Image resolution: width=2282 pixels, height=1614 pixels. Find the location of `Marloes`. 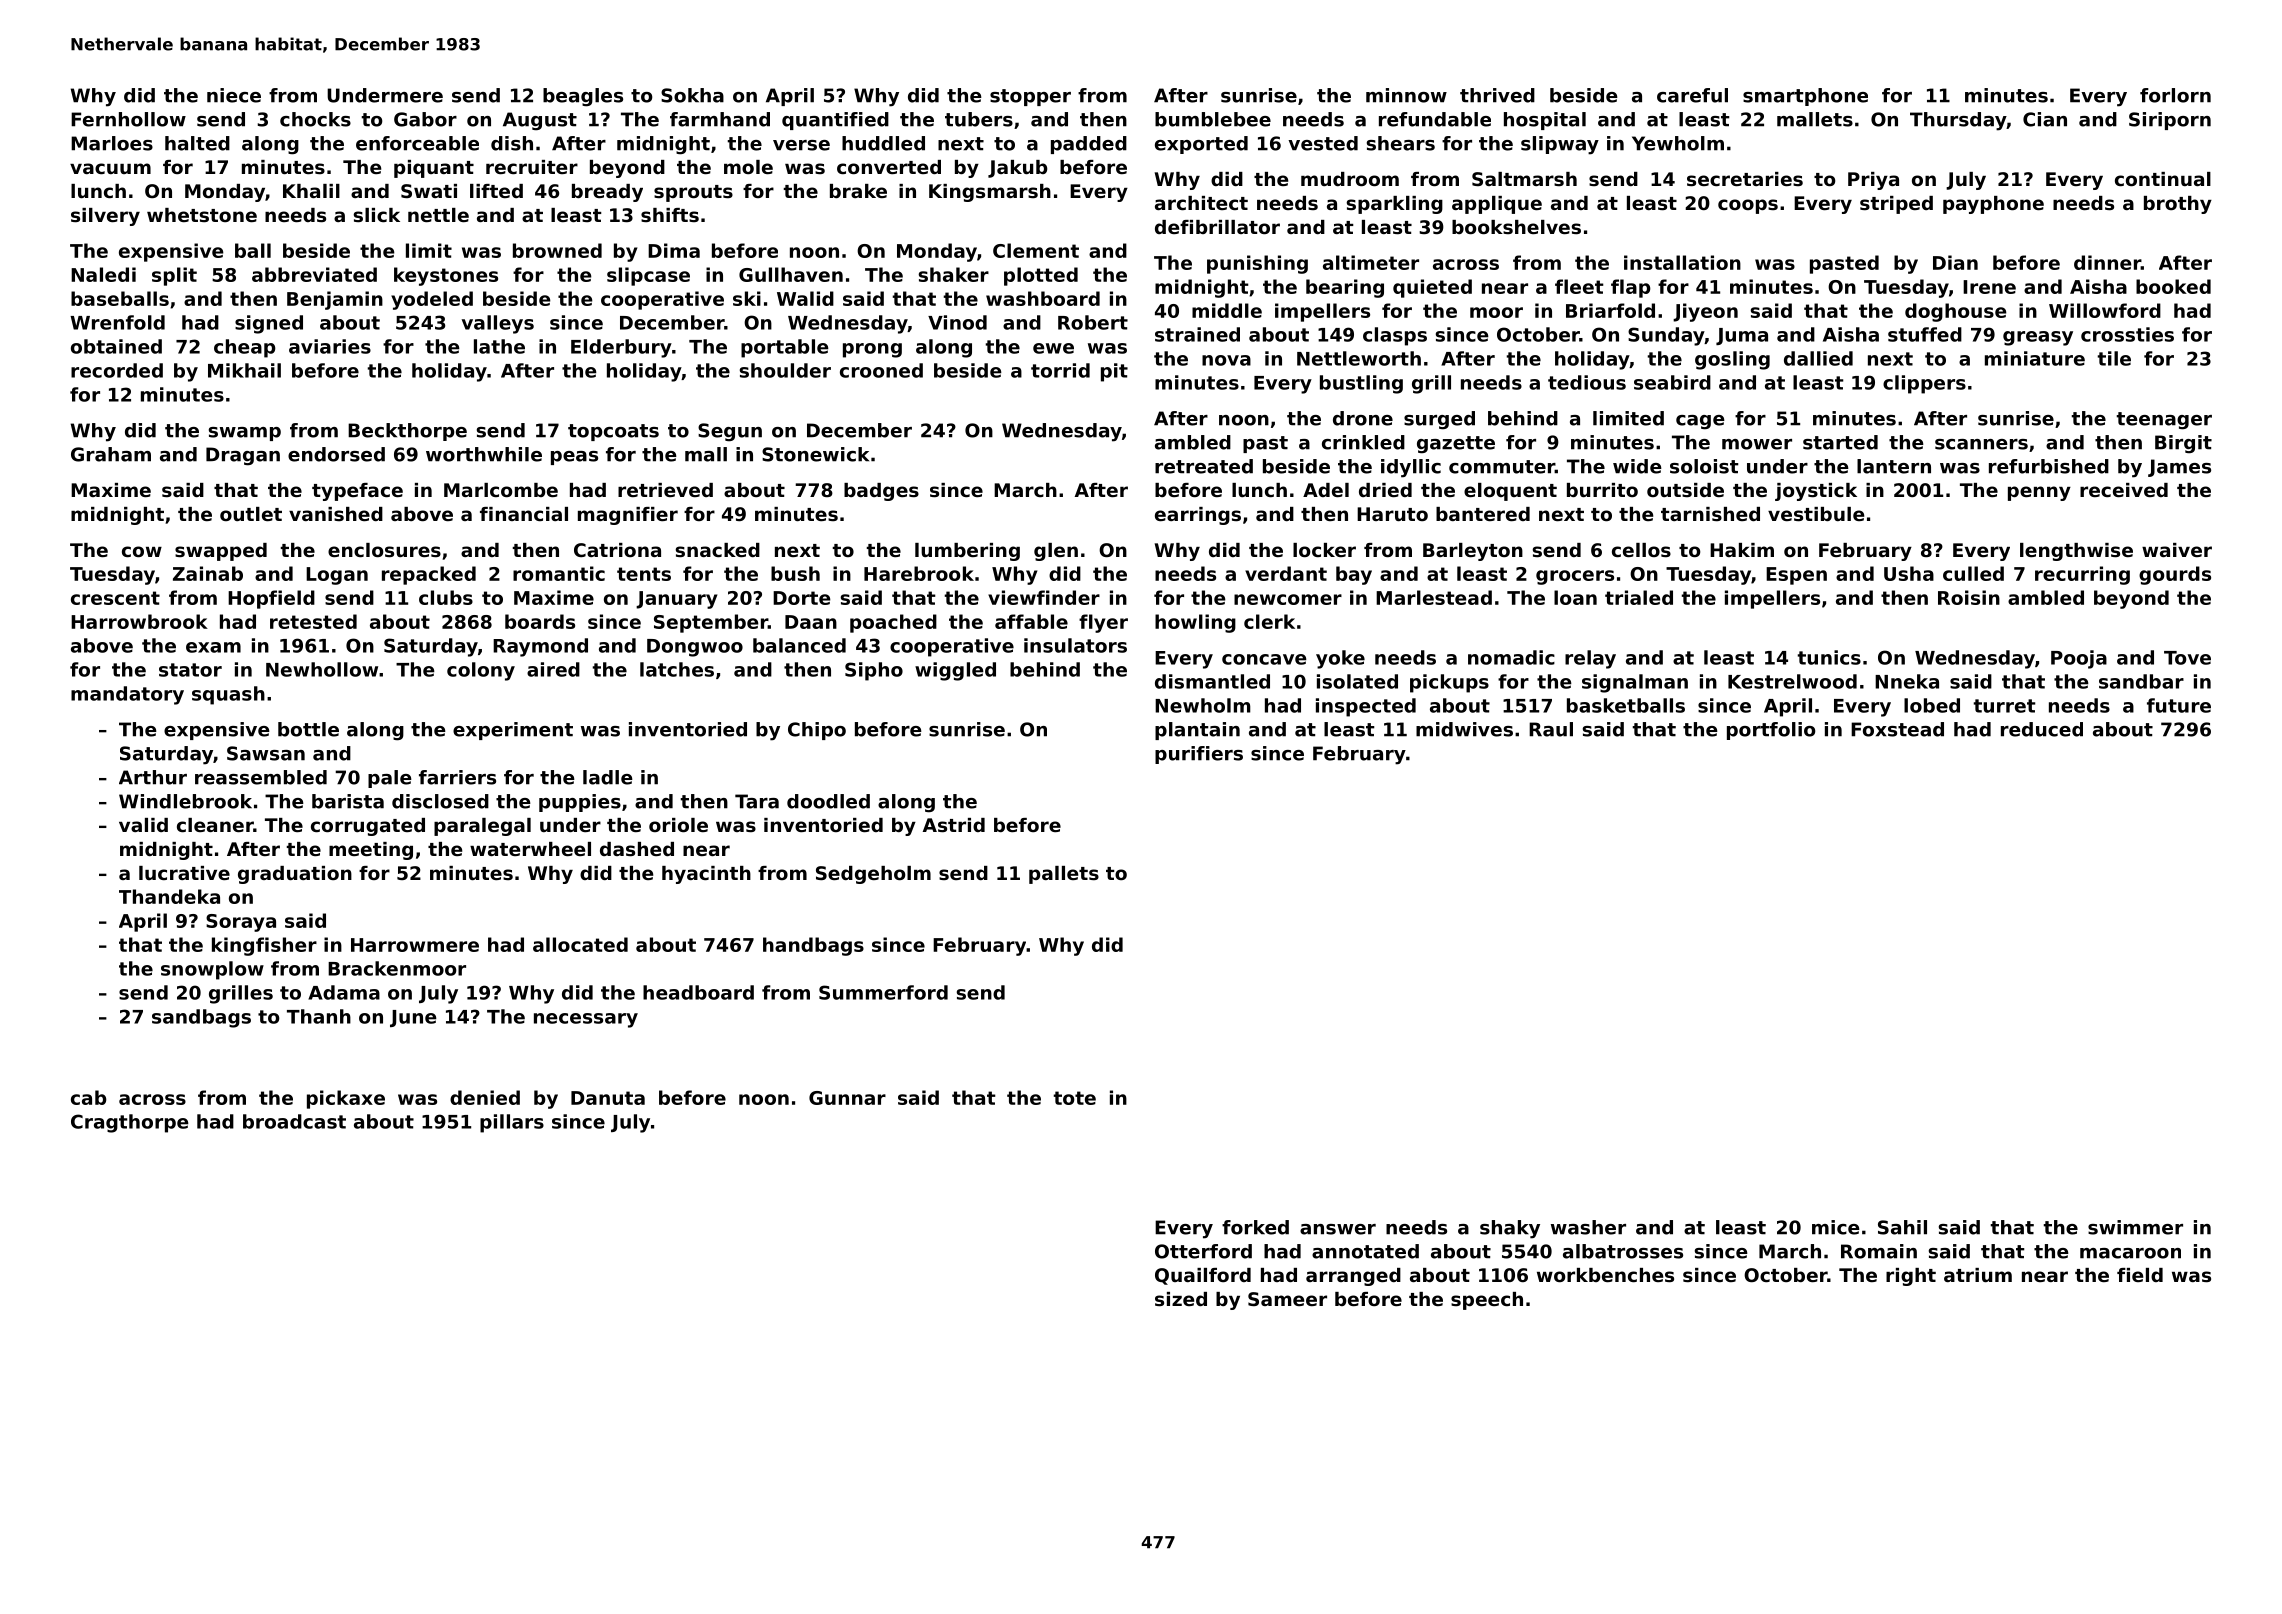

Marloes is located at coordinates (112, 143).
